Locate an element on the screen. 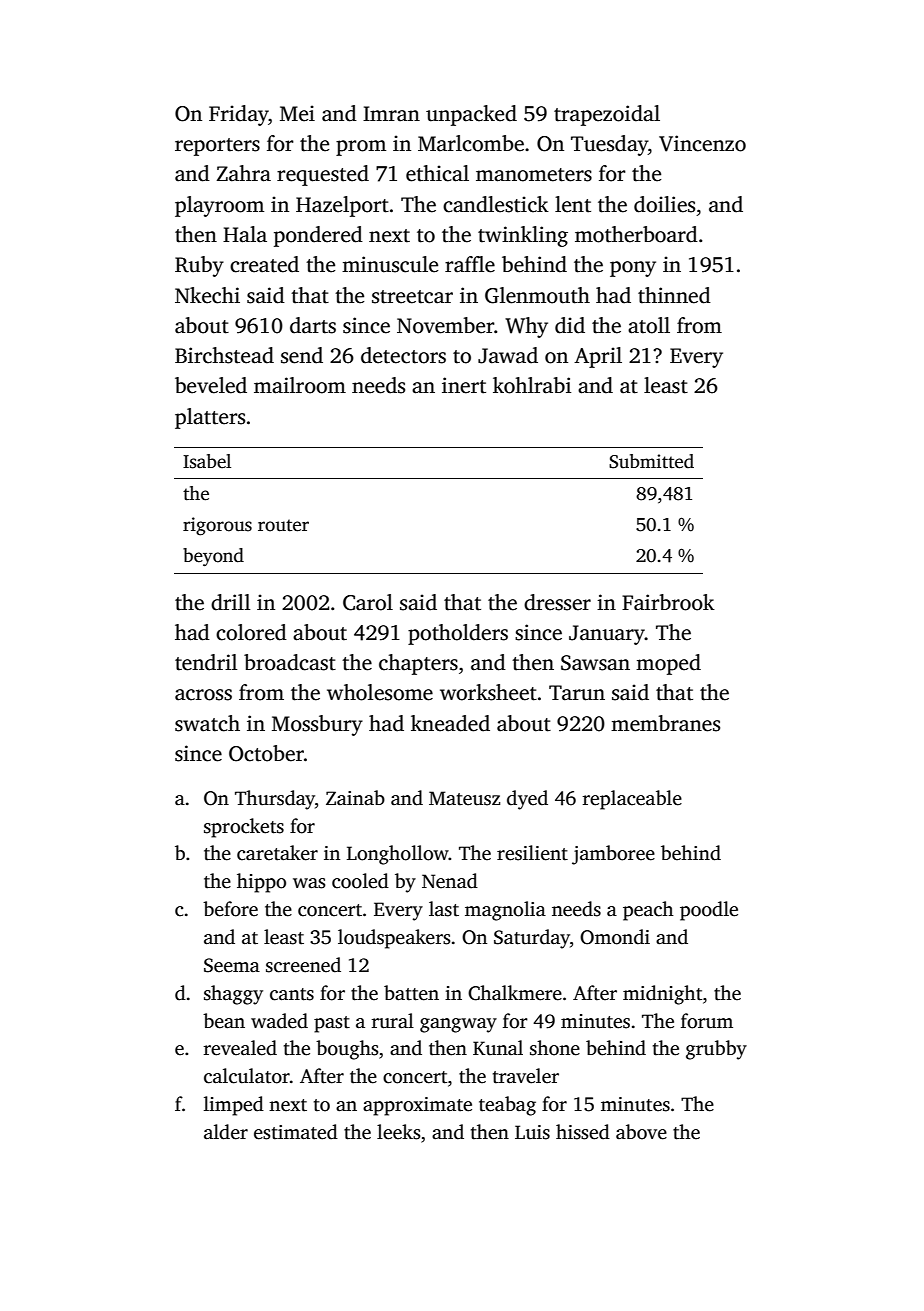 This screenshot has height=1311, width=924. tendril is located at coordinates (206, 662).
